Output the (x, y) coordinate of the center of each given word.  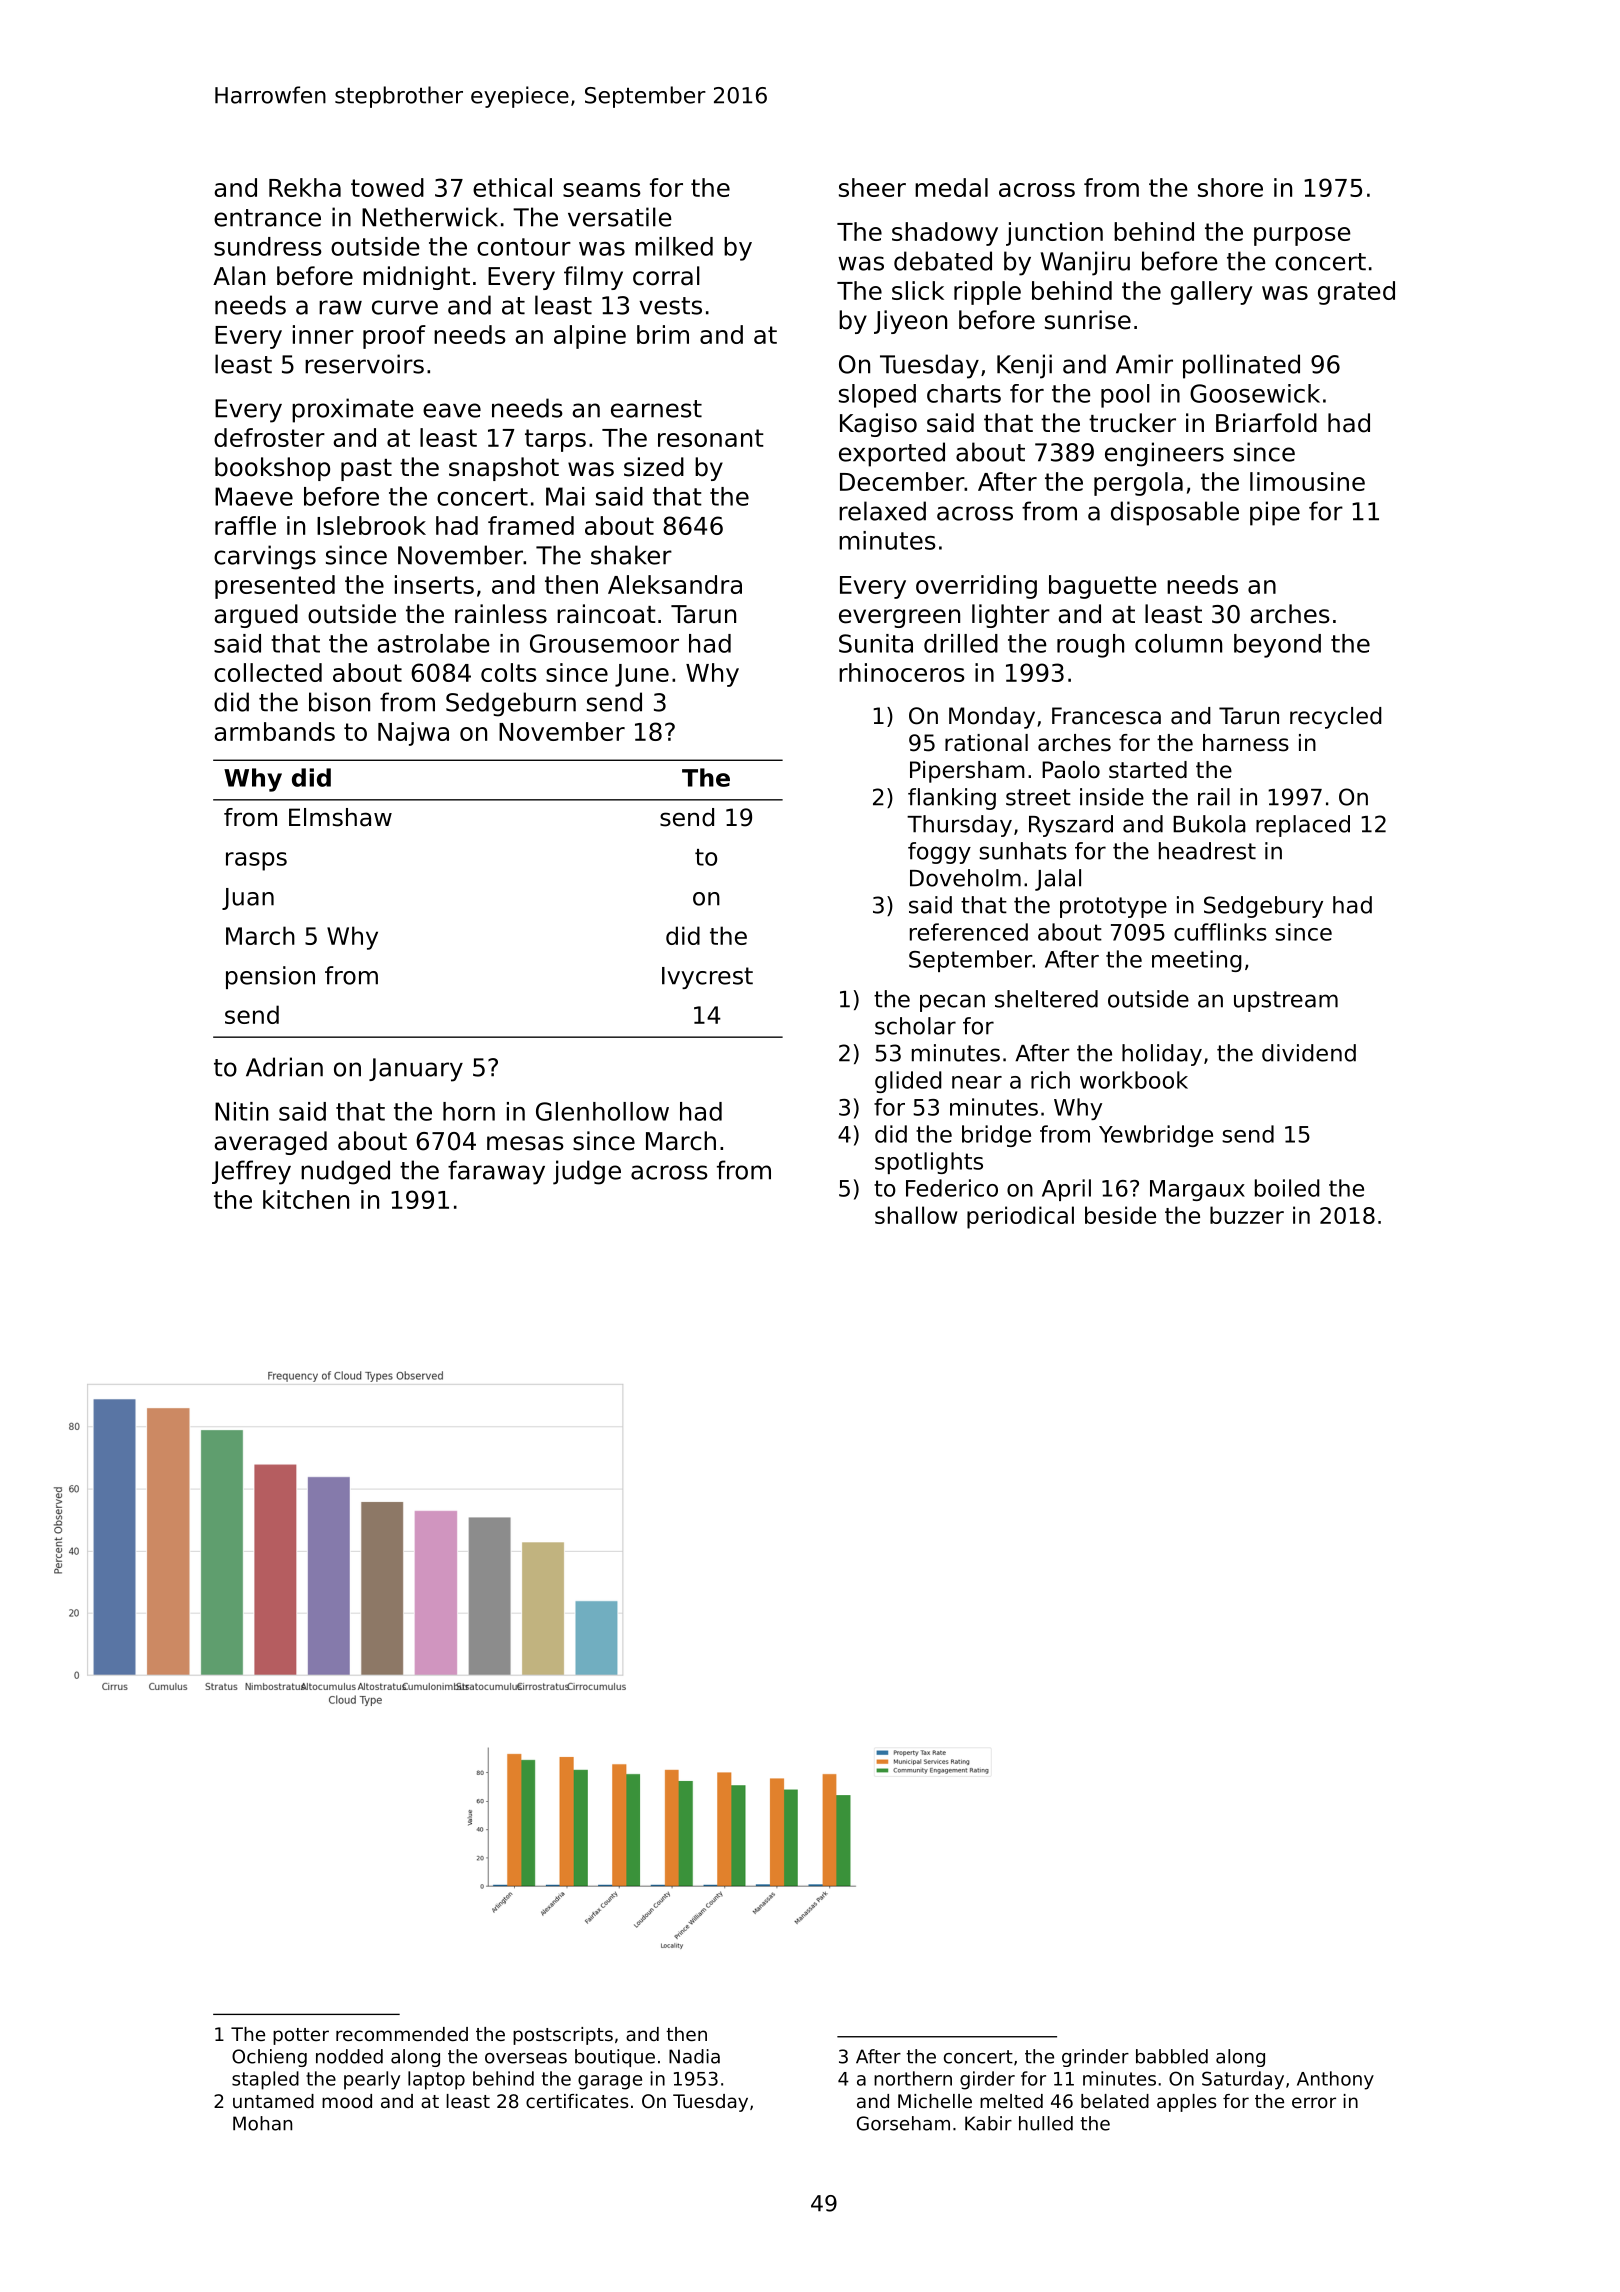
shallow (916, 1215)
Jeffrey (251, 1172)
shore (1230, 187)
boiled (1287, 1188)
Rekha (305, 187)
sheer (872, 187)
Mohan (262, 2123)
